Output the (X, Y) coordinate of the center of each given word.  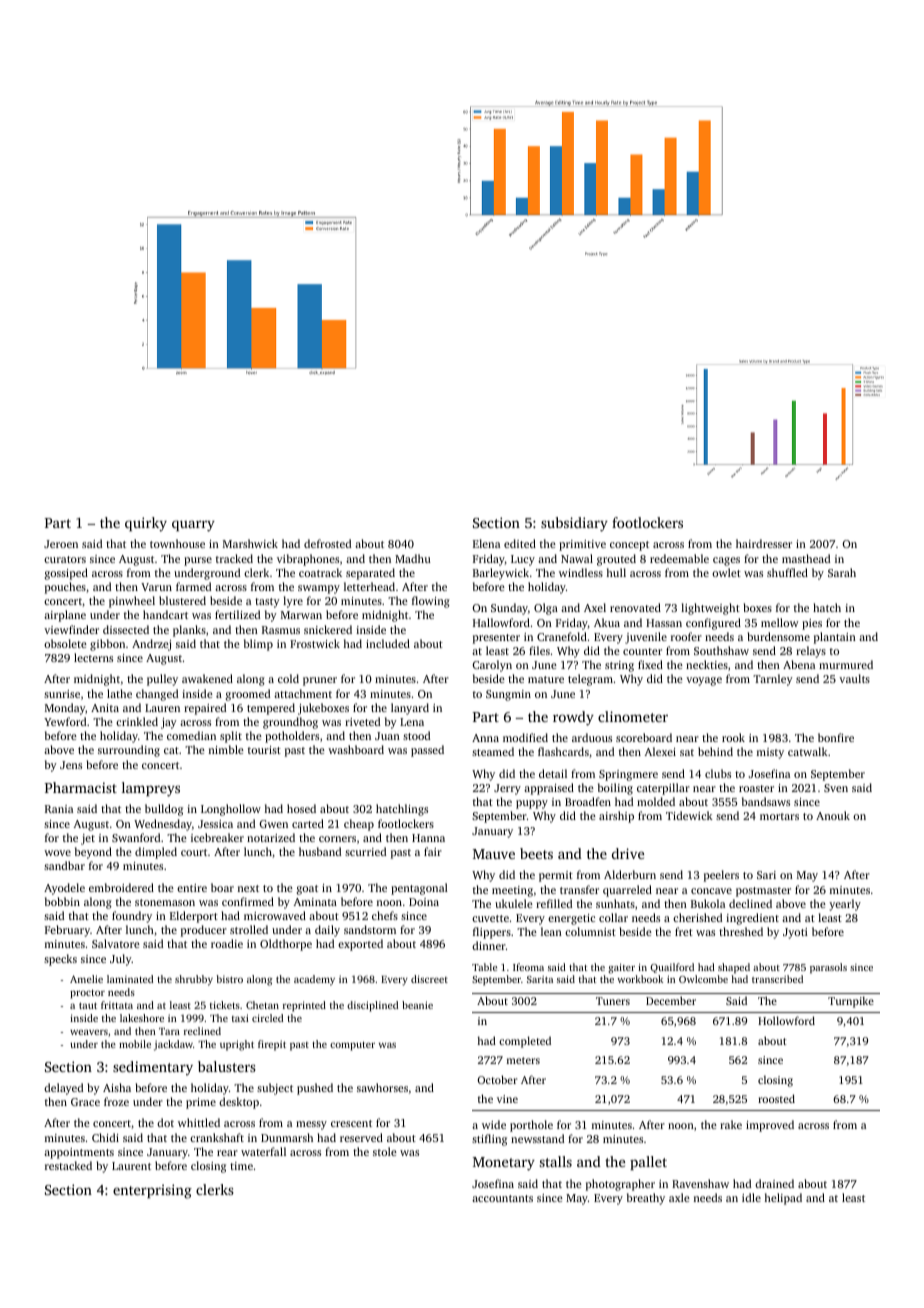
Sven (836, 788)
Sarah (842, 572)
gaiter (621, 968)
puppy (532, 804)
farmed (193, 586)
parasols (828, 968)
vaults (854, 678)
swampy (319, 589)
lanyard (410, 709)
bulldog (164, 810)
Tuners (613, 1001)
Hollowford (786, 1020)
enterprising (152, 1191)
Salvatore (116, 943)
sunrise (62, 694)
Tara (169, 1031)
